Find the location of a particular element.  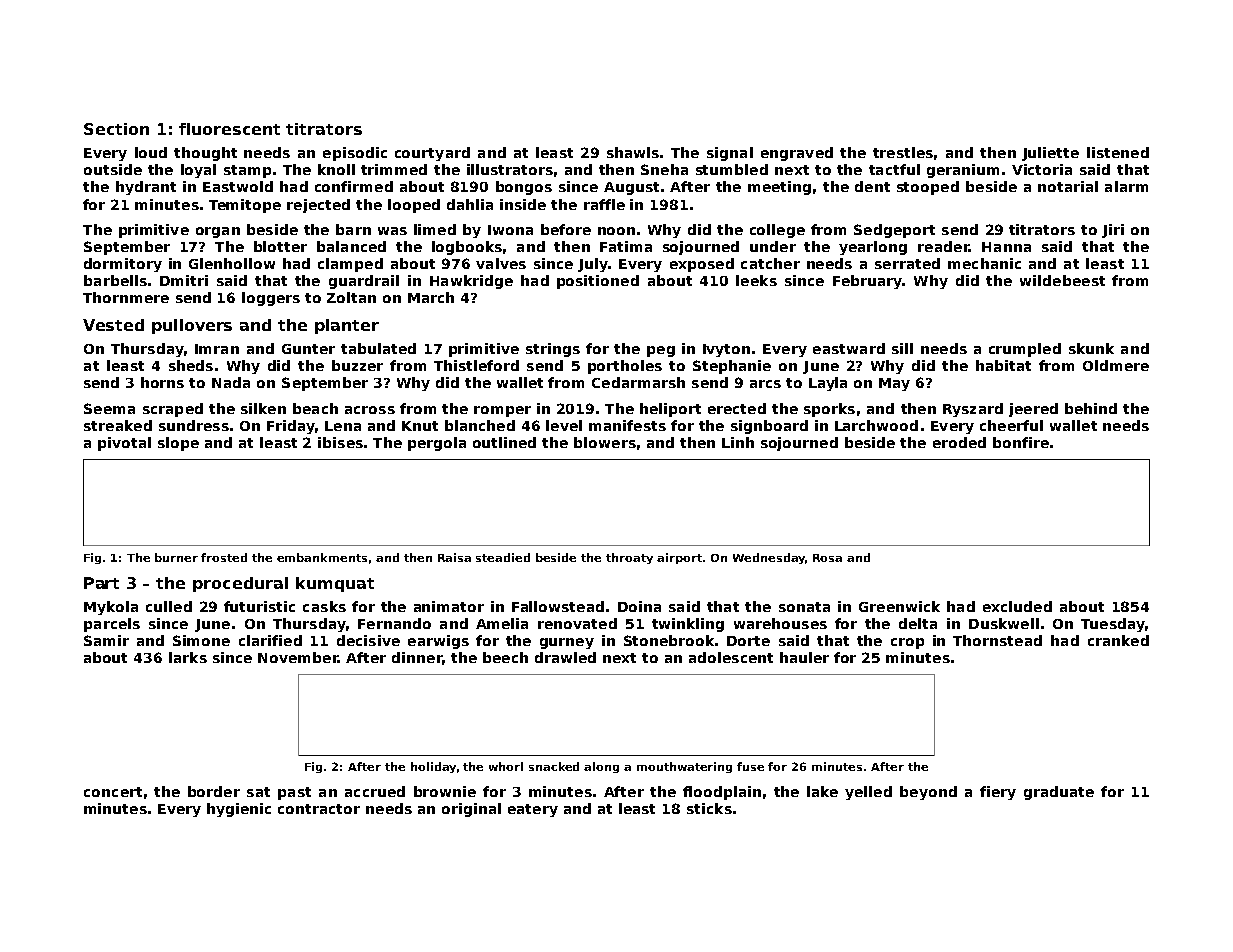

episodic is located at coordinates (355, 154).
